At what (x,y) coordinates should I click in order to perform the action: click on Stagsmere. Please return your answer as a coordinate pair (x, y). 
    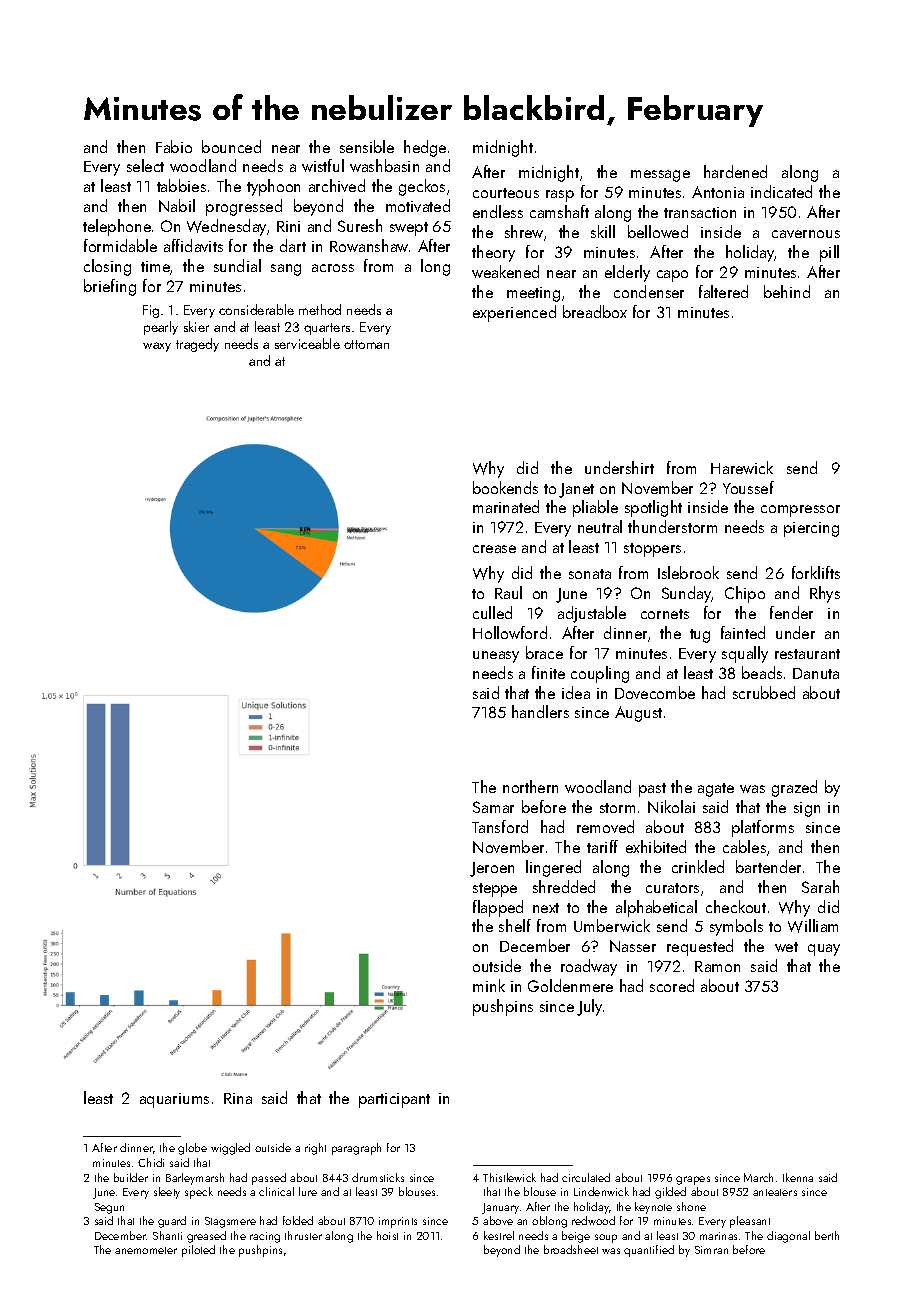
    Looking at the image, I should click on (230, 1222).
